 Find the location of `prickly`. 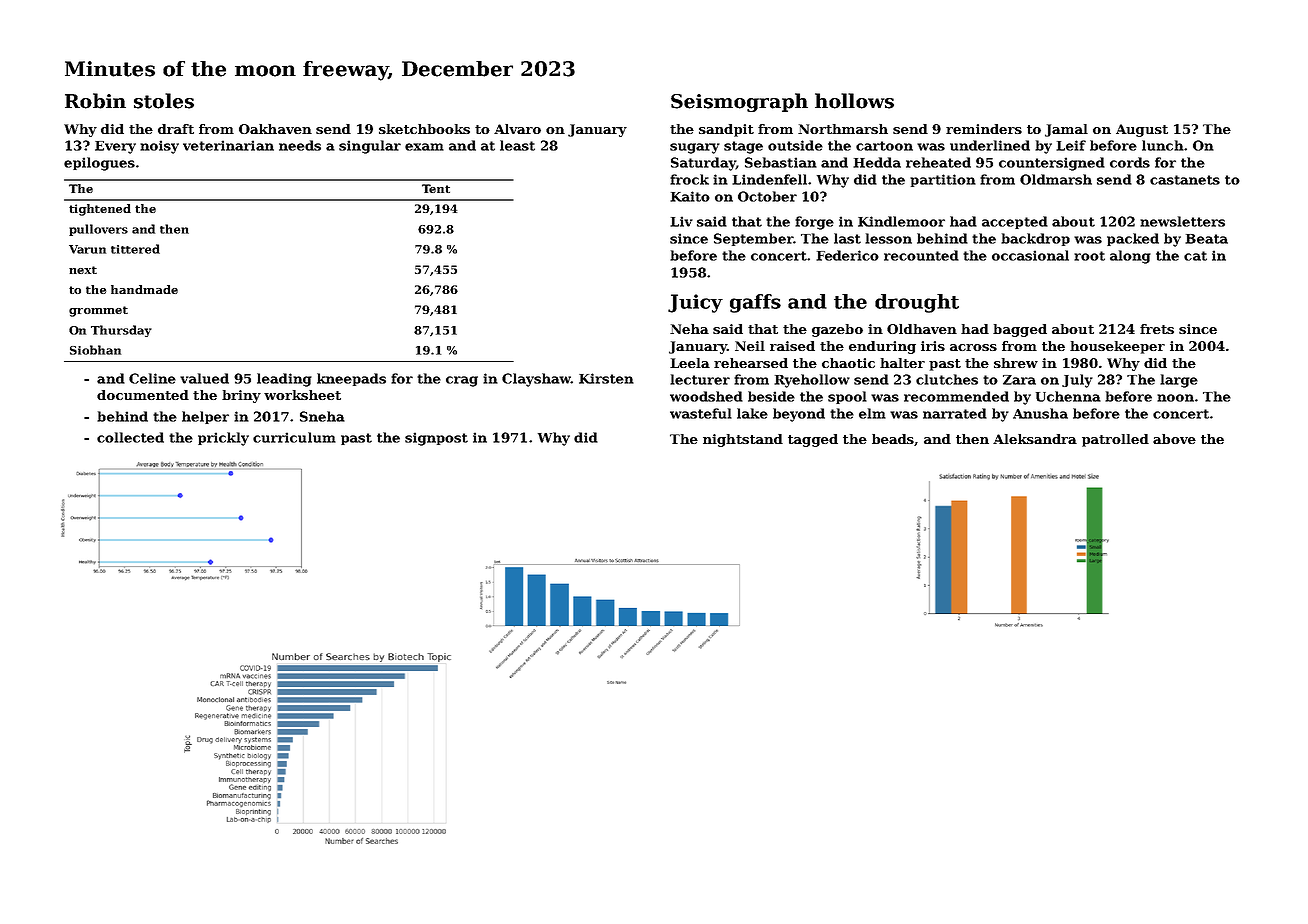

prickly is located at coordinates (223, 439).
